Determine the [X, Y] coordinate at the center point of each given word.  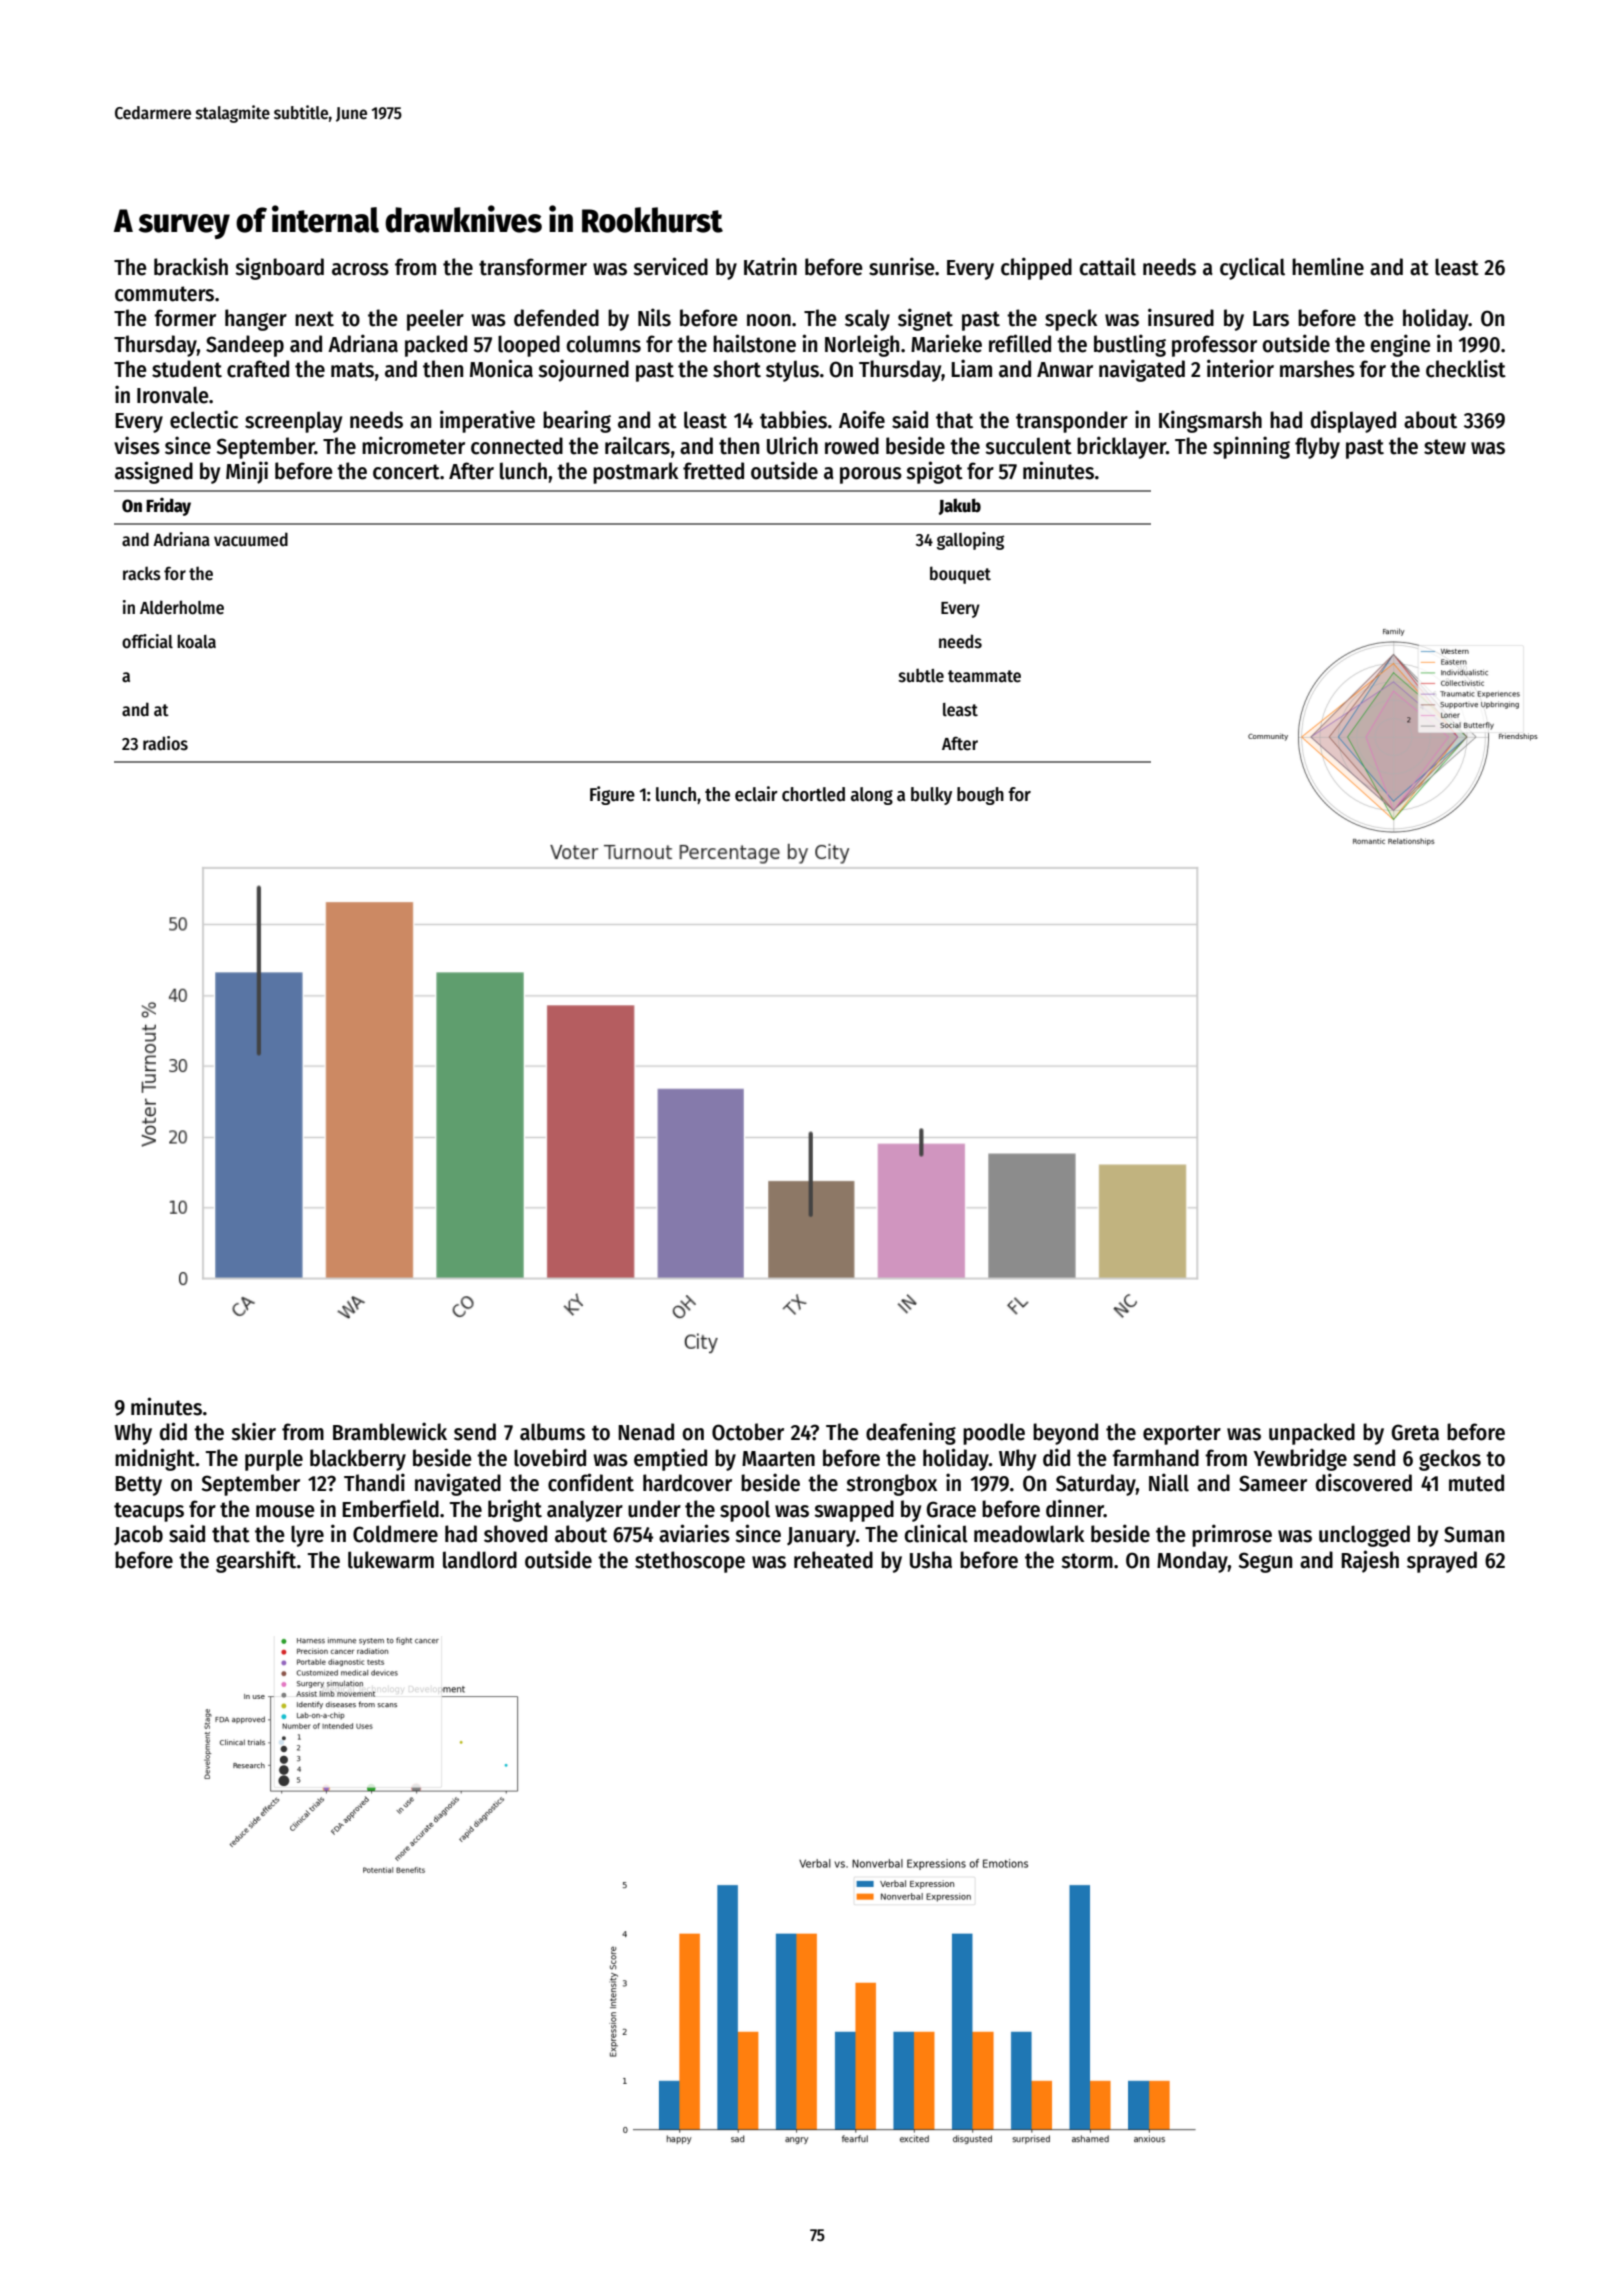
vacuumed [251, 539]
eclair [756, 794]
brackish [191, 266]
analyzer [585, 1511]
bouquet [960, 575]
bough [980, 796]
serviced [670, 266]
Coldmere [395, 1534]
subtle [921, 675]
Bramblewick [390, 1431]
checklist [1466, 368]
